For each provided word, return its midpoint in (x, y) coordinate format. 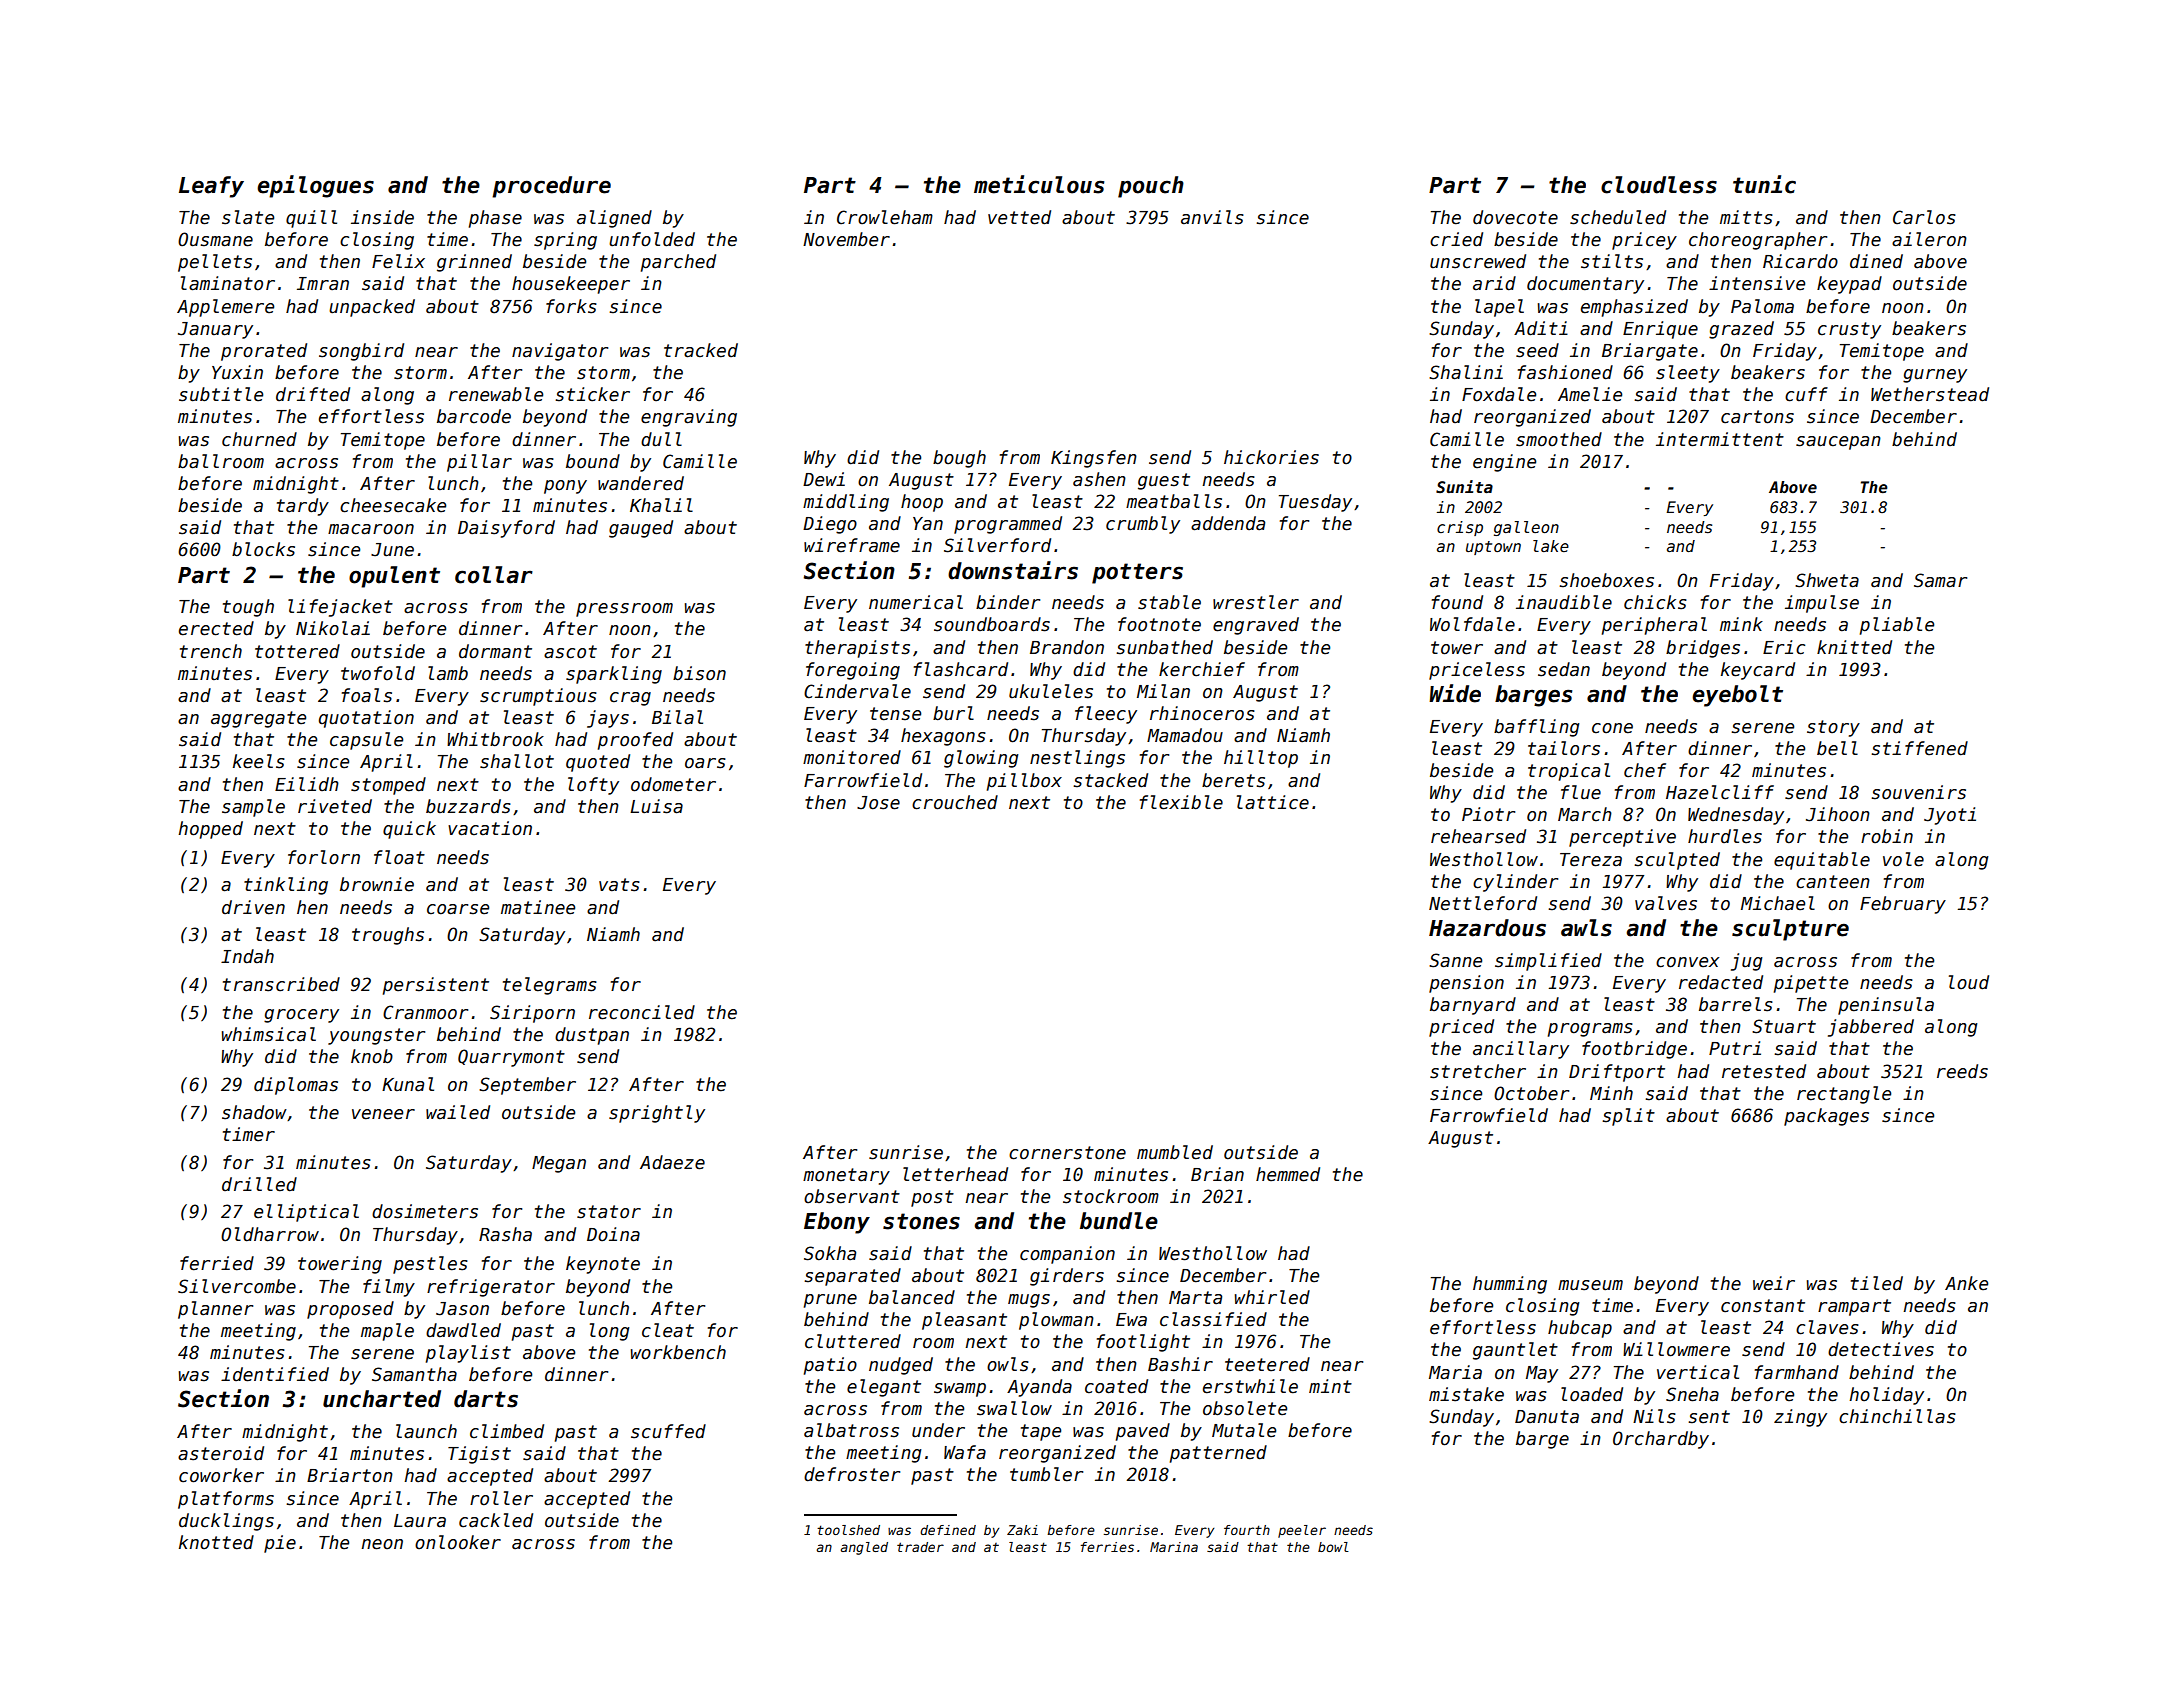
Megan (559, 1164)
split (1628, 1117)
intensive (1757, 283)
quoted (598, 763)
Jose (878, 803)
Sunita (1464, 486)
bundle (1119, 1221)
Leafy (211, 187)
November (846, 239)
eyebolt (1737, 696)
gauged (641, 529)
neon (382, 1544)
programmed (1008, 525)
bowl (1333, 1547)
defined (948, 1530)
